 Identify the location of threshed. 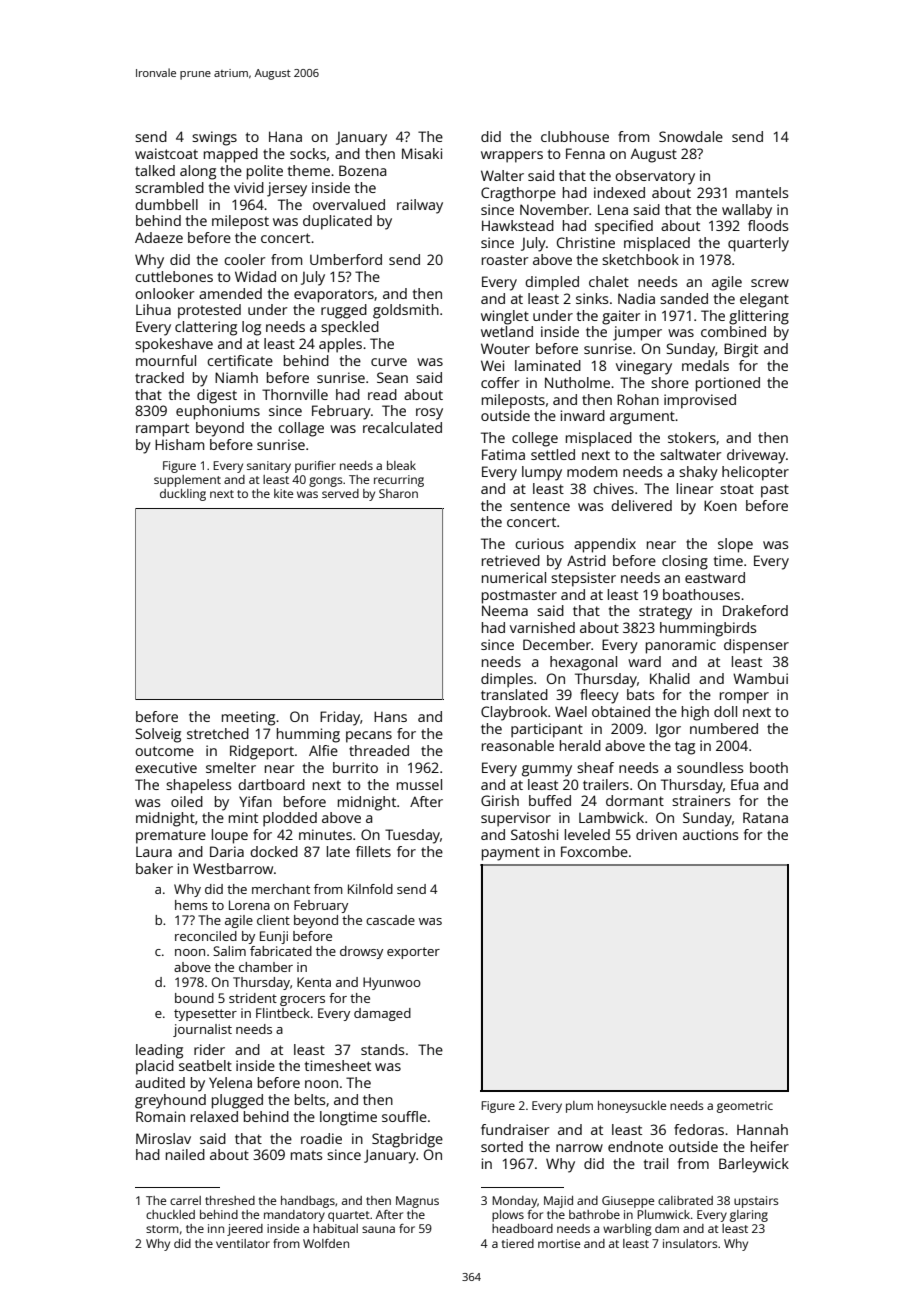
(230, 1200).
